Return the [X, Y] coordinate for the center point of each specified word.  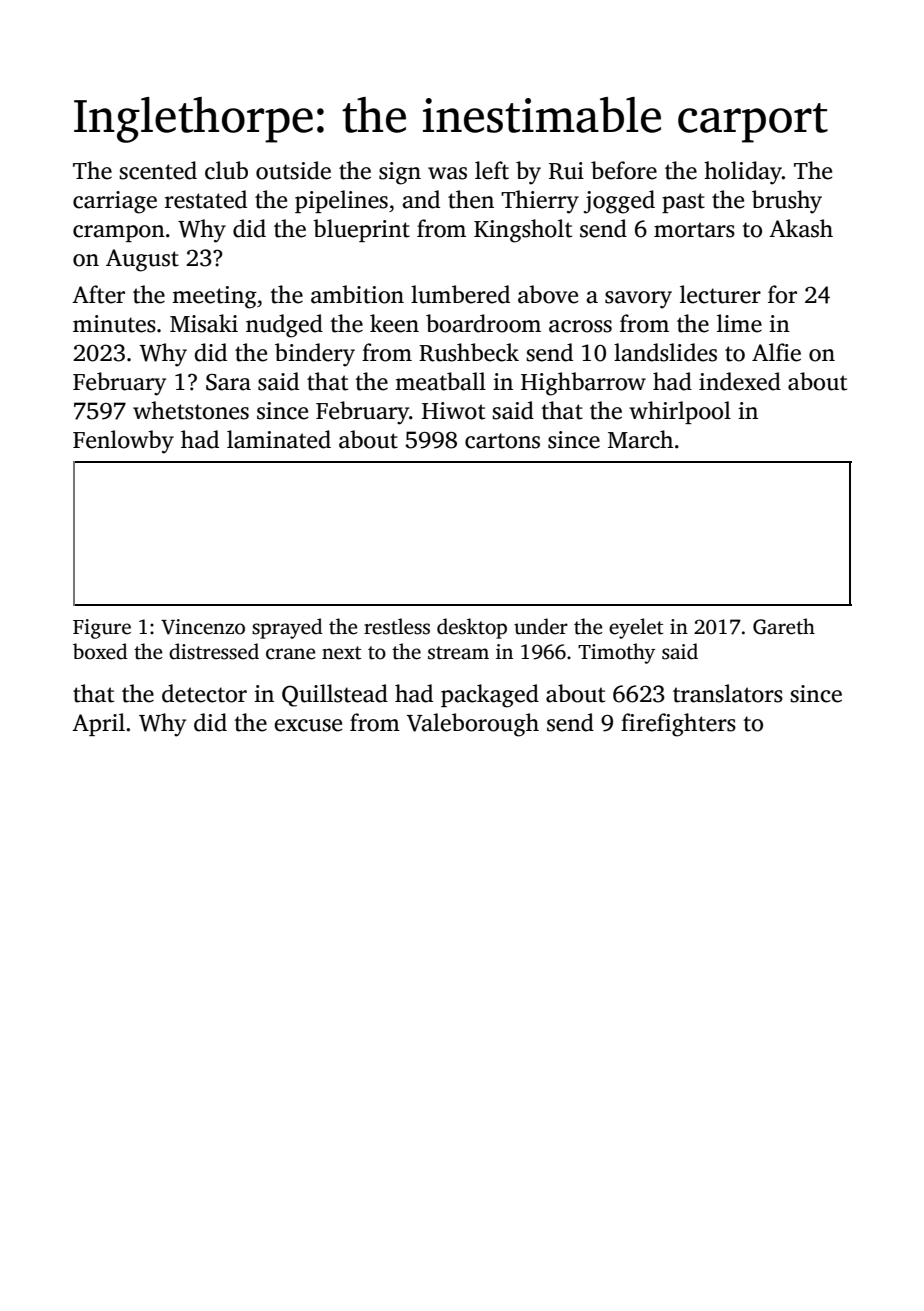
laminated [279, 439]
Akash [801, 228]
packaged [490, 696]
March [640, 439]
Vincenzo [203, 627]
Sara [228, 382]
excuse [308, 725]
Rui [566, 171]
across [580, 326]
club [226, 170]
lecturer [720, 294]
